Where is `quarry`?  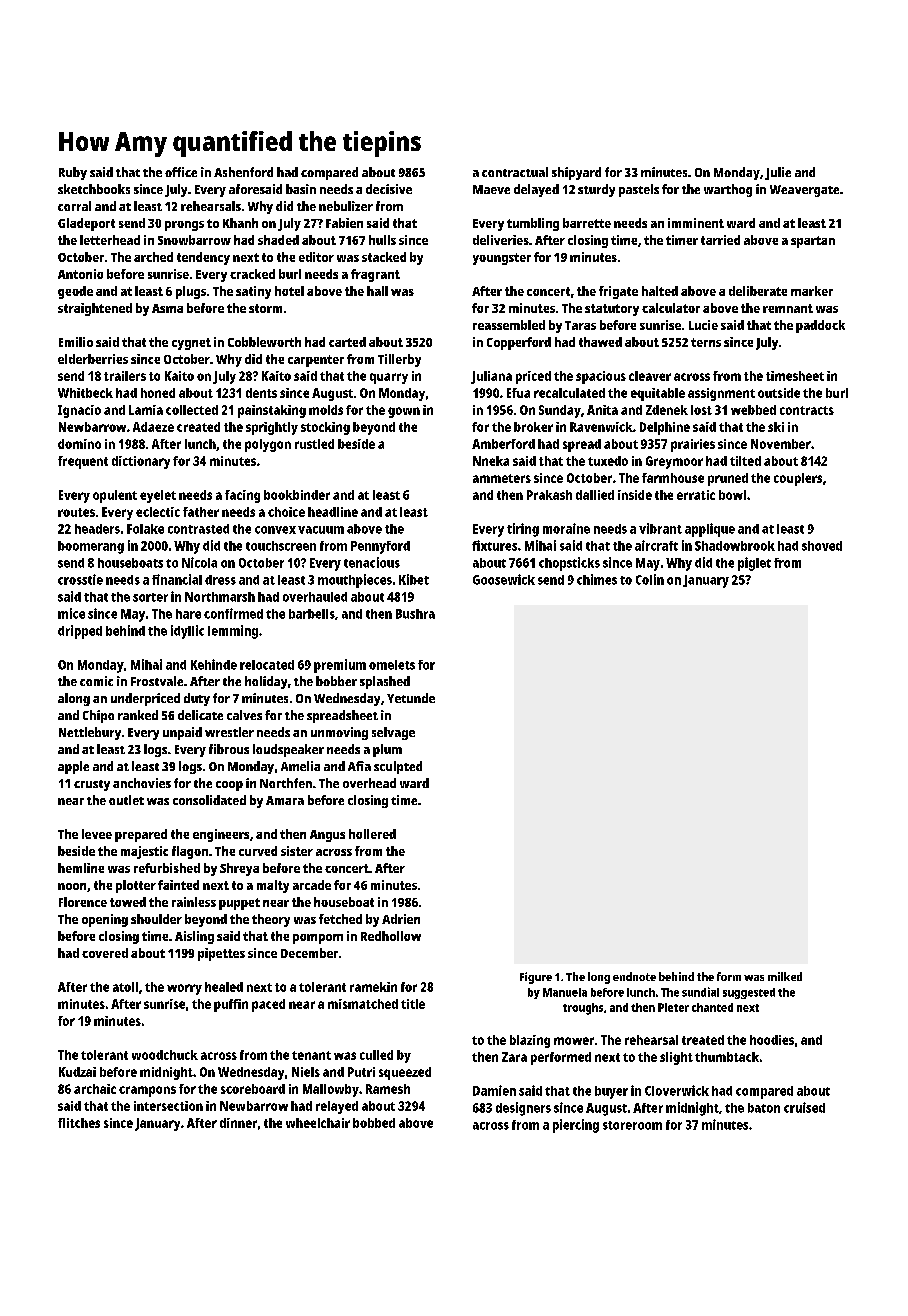 quarry is located at coordinates (389, 378).
